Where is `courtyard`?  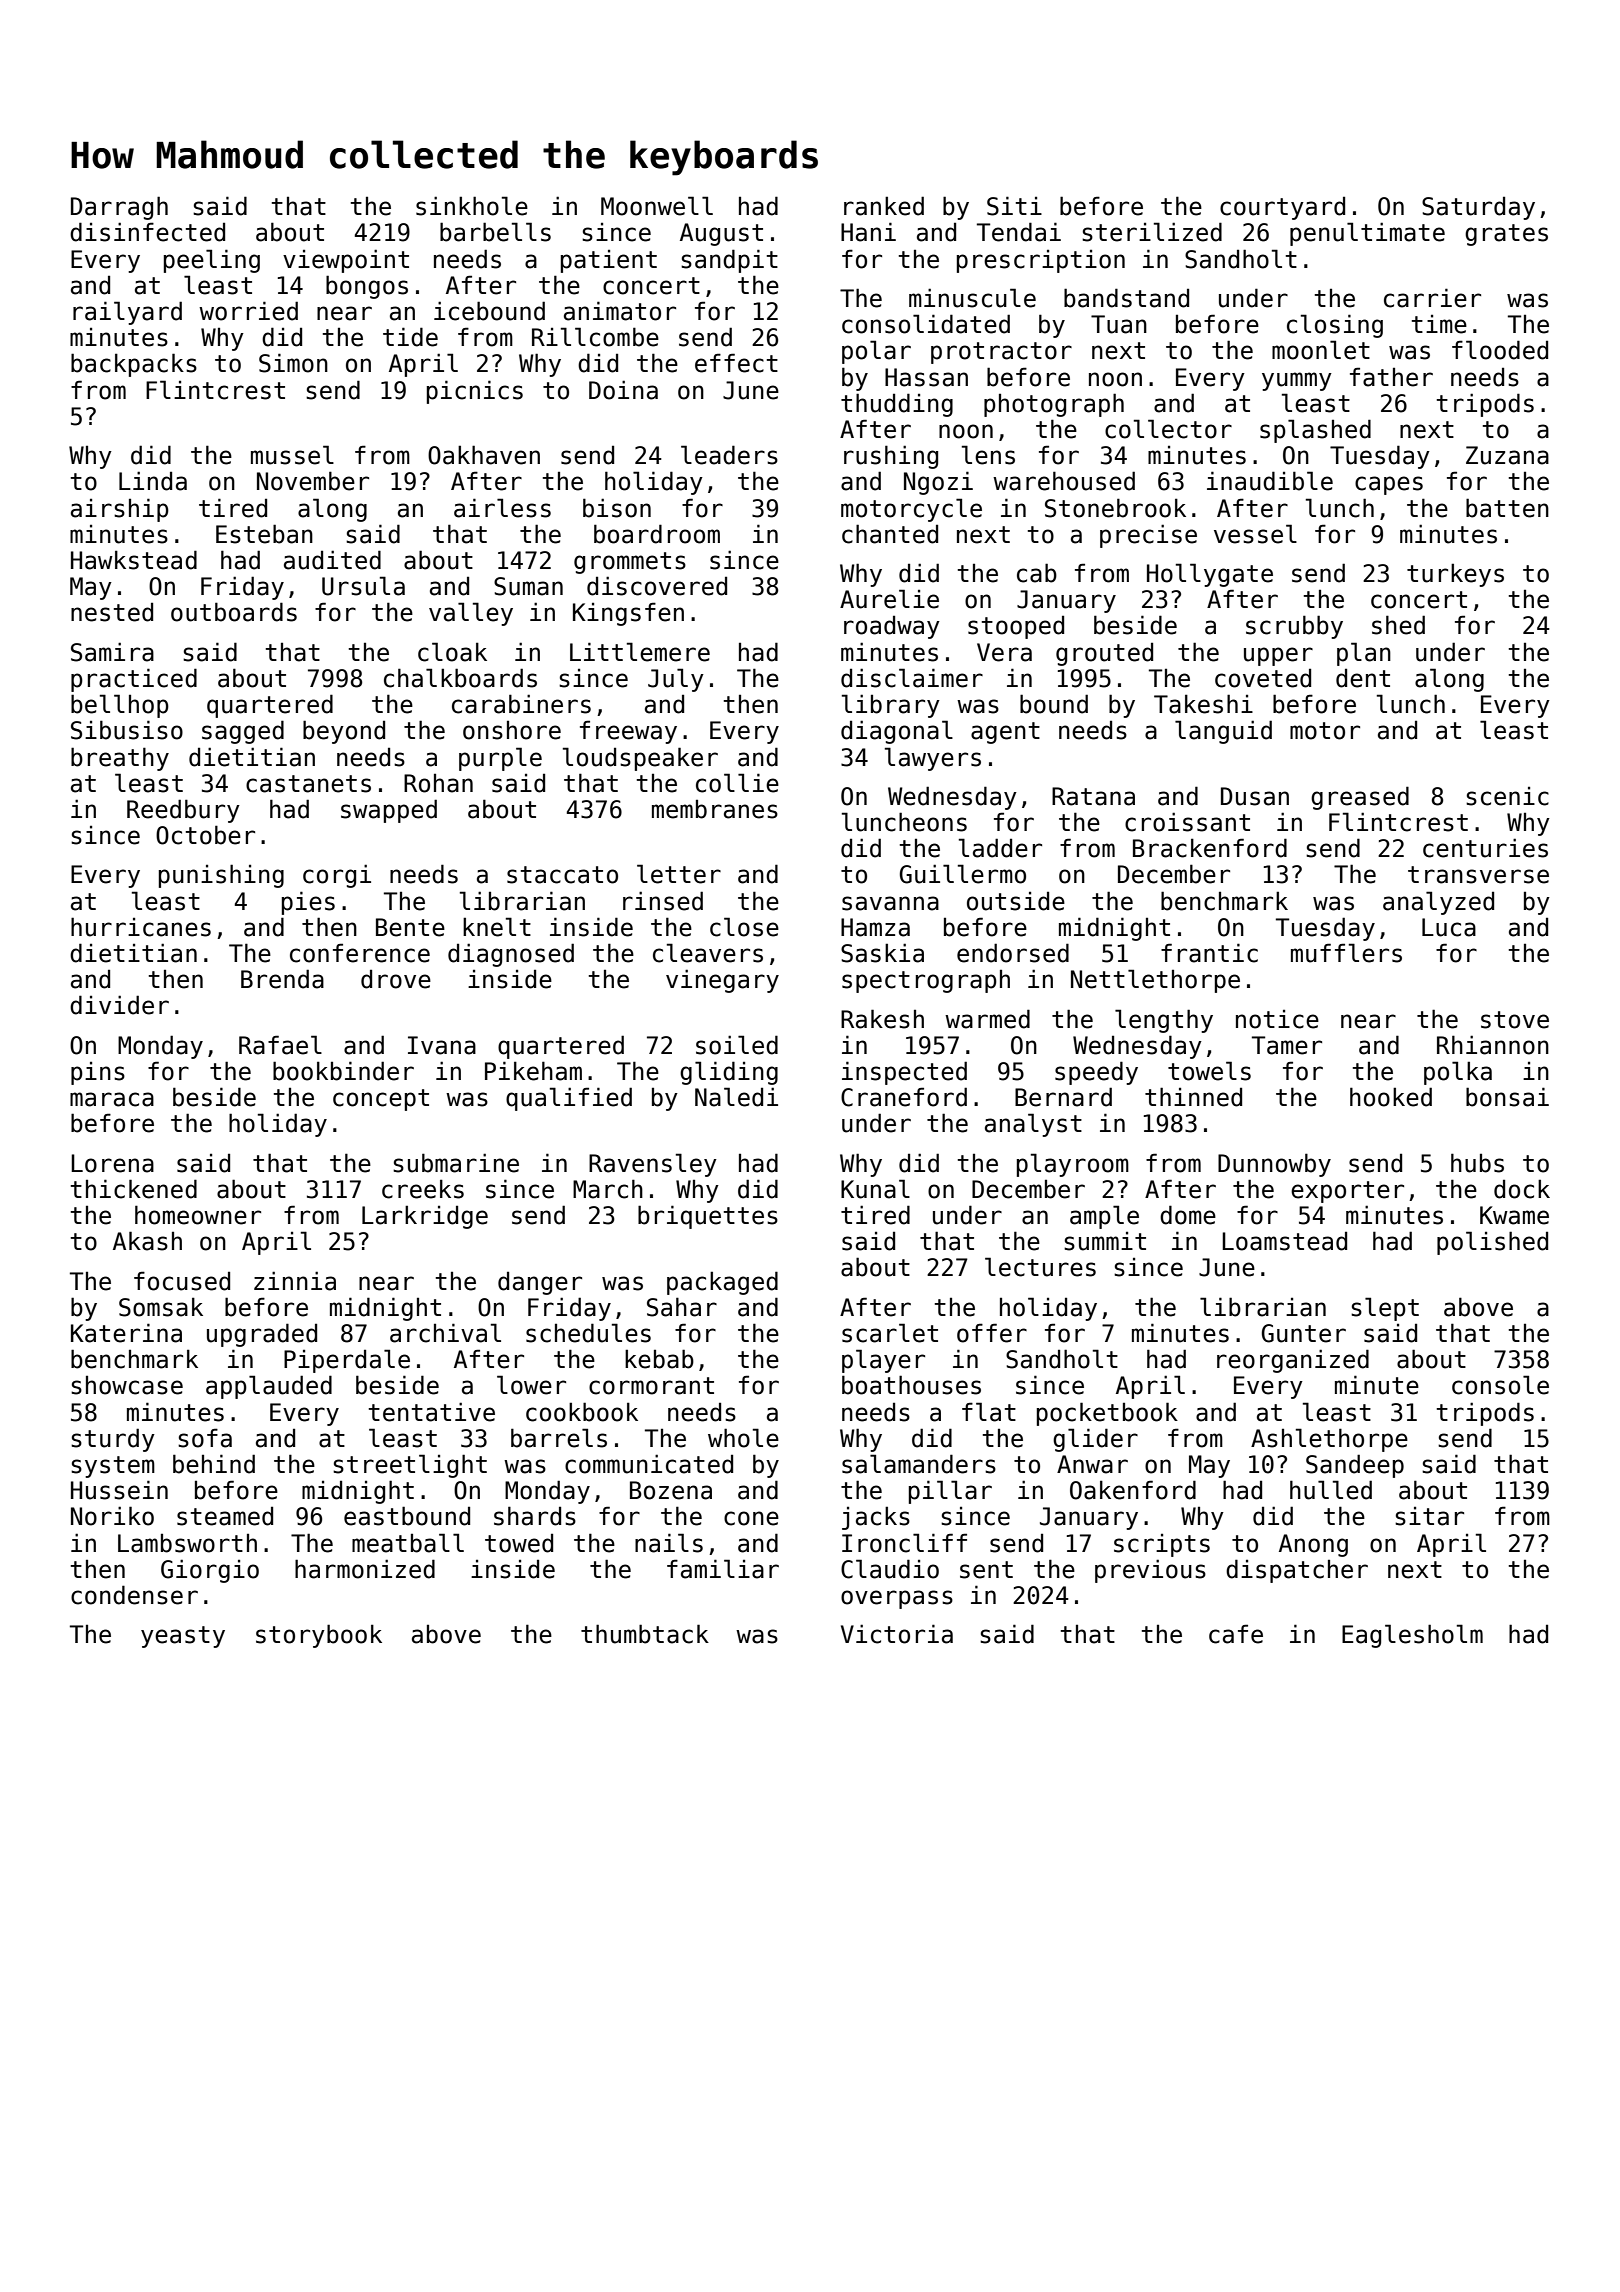
courtyard is located at coordinates (1282, 208).
